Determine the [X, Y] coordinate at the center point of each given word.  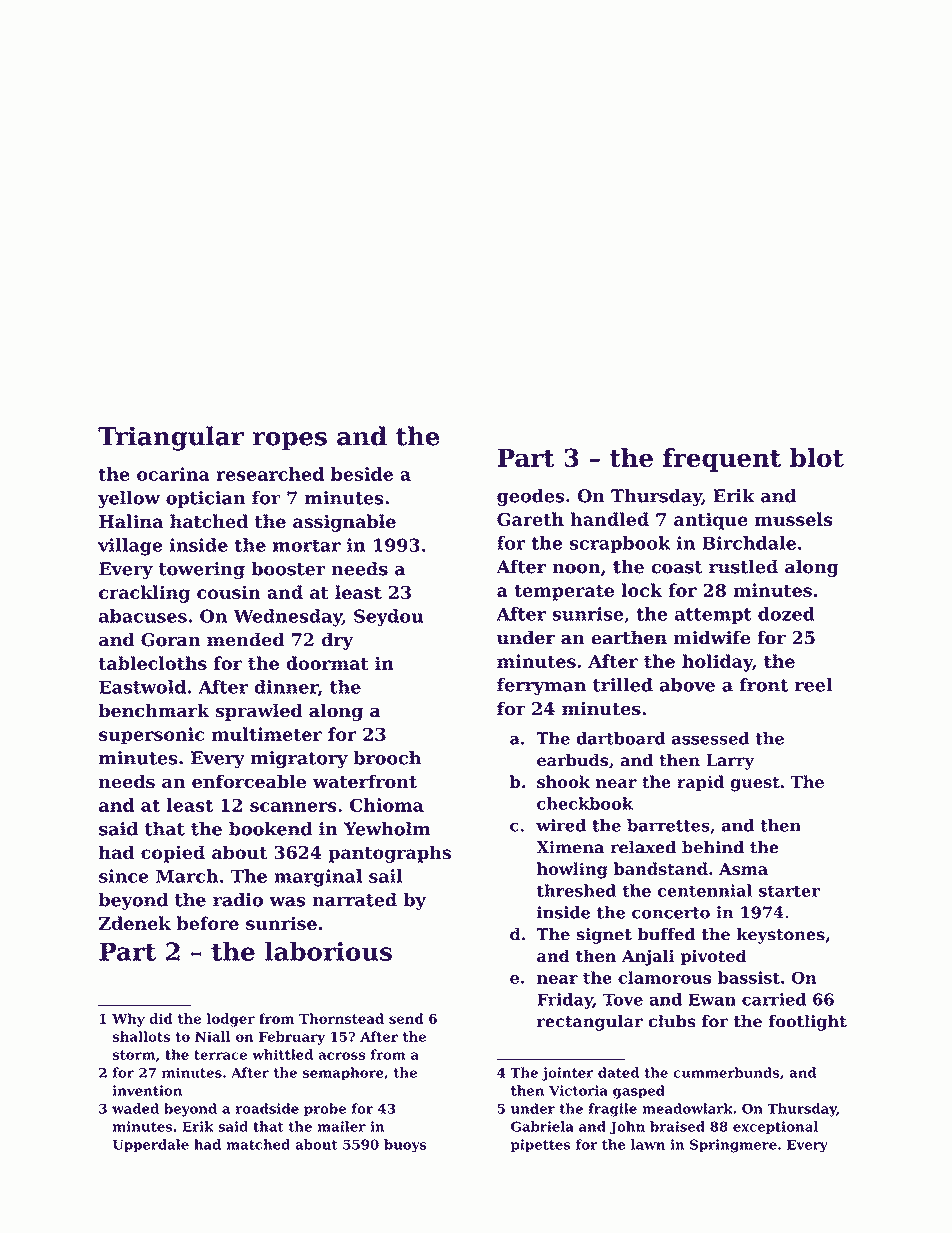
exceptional [775, 1128]
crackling [144, 594]
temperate [564, 593]
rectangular [590, 1023]
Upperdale [151, 1146]
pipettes [541, 1146]
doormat [327, 663]
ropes [290, 441]
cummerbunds [726, 1072]
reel [813, 685]
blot [817, 457]
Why [128, 1020]
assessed [710, 738]
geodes [530, 497]
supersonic [151, 736]
